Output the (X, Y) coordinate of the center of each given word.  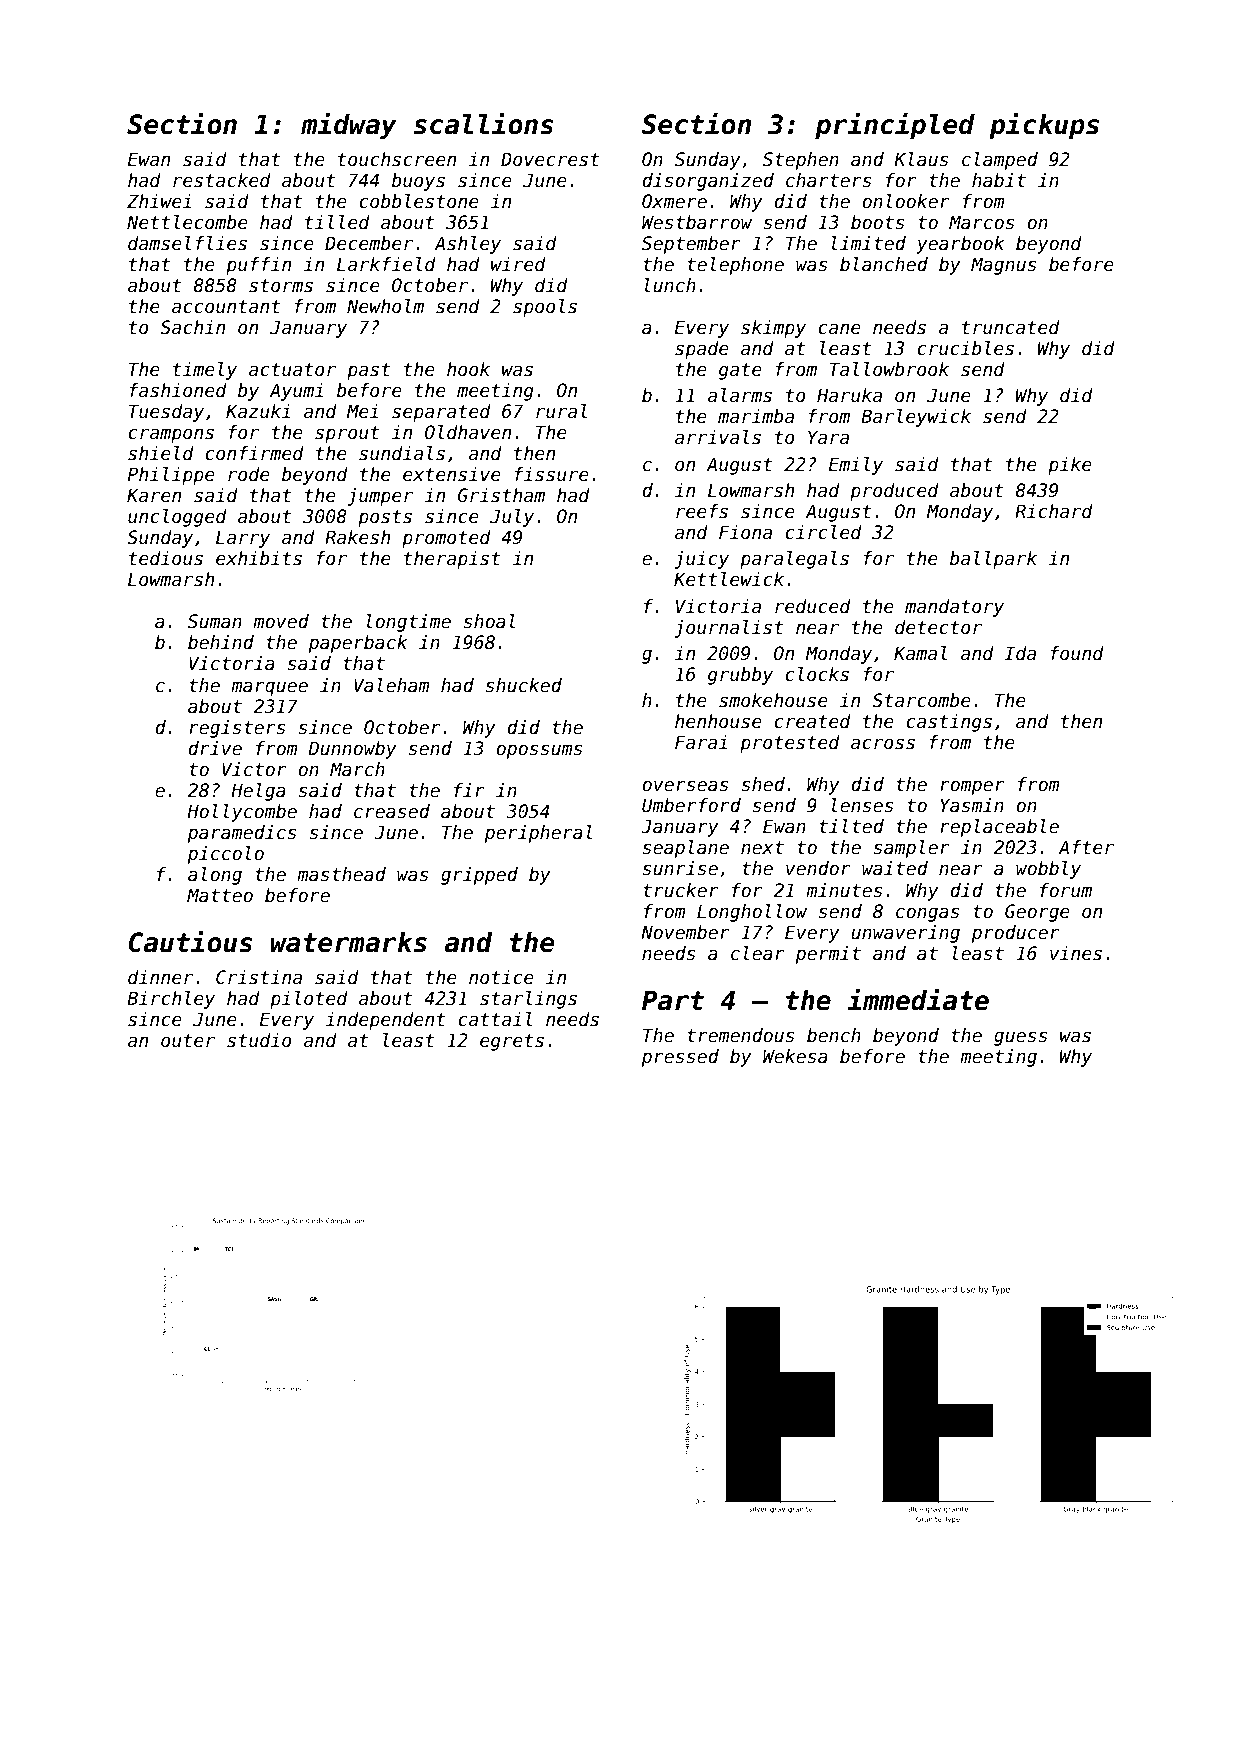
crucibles (965, 348)
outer (188, 1041)
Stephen (801, 161)
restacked (222, 180)
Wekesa (795, 1056)
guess (1020, 1038)
